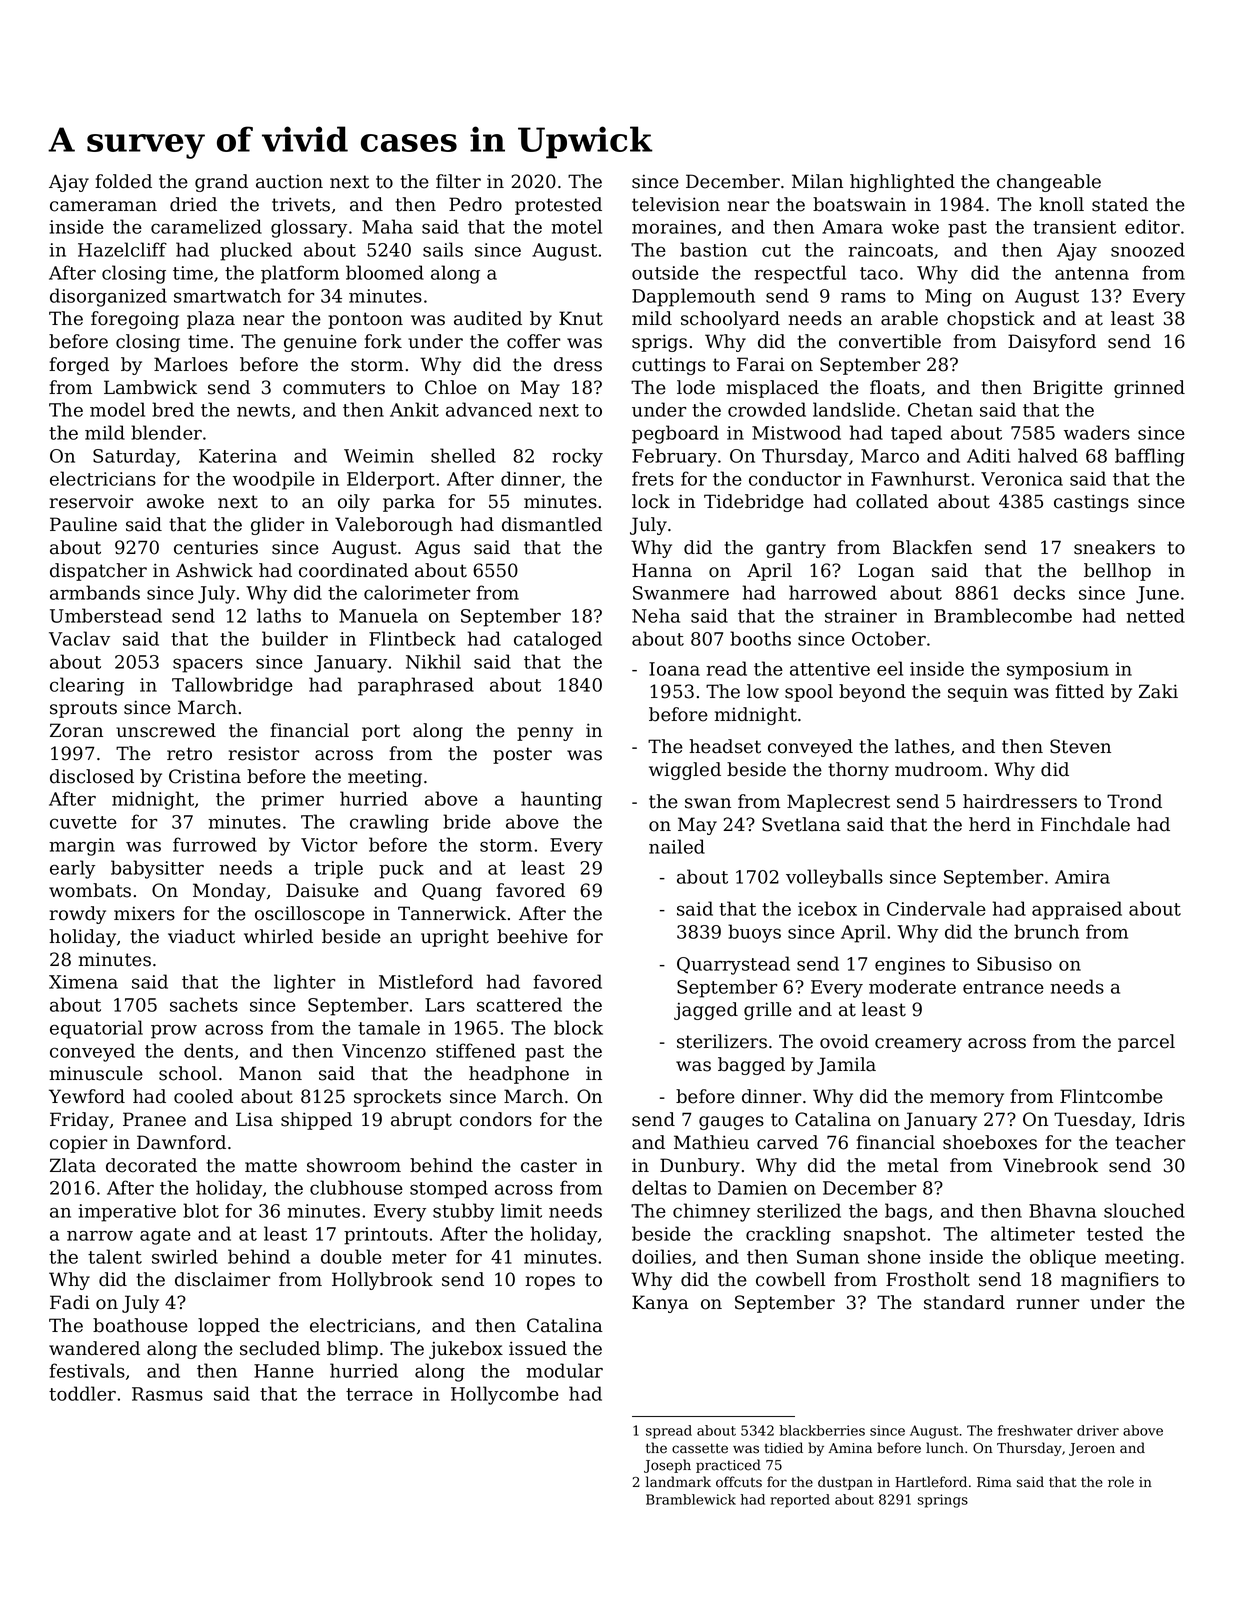 The image size is (1235, 1598). Describe the element at coordinates (1146, 1043) in the screenshot. I see `parcel` at that location.
